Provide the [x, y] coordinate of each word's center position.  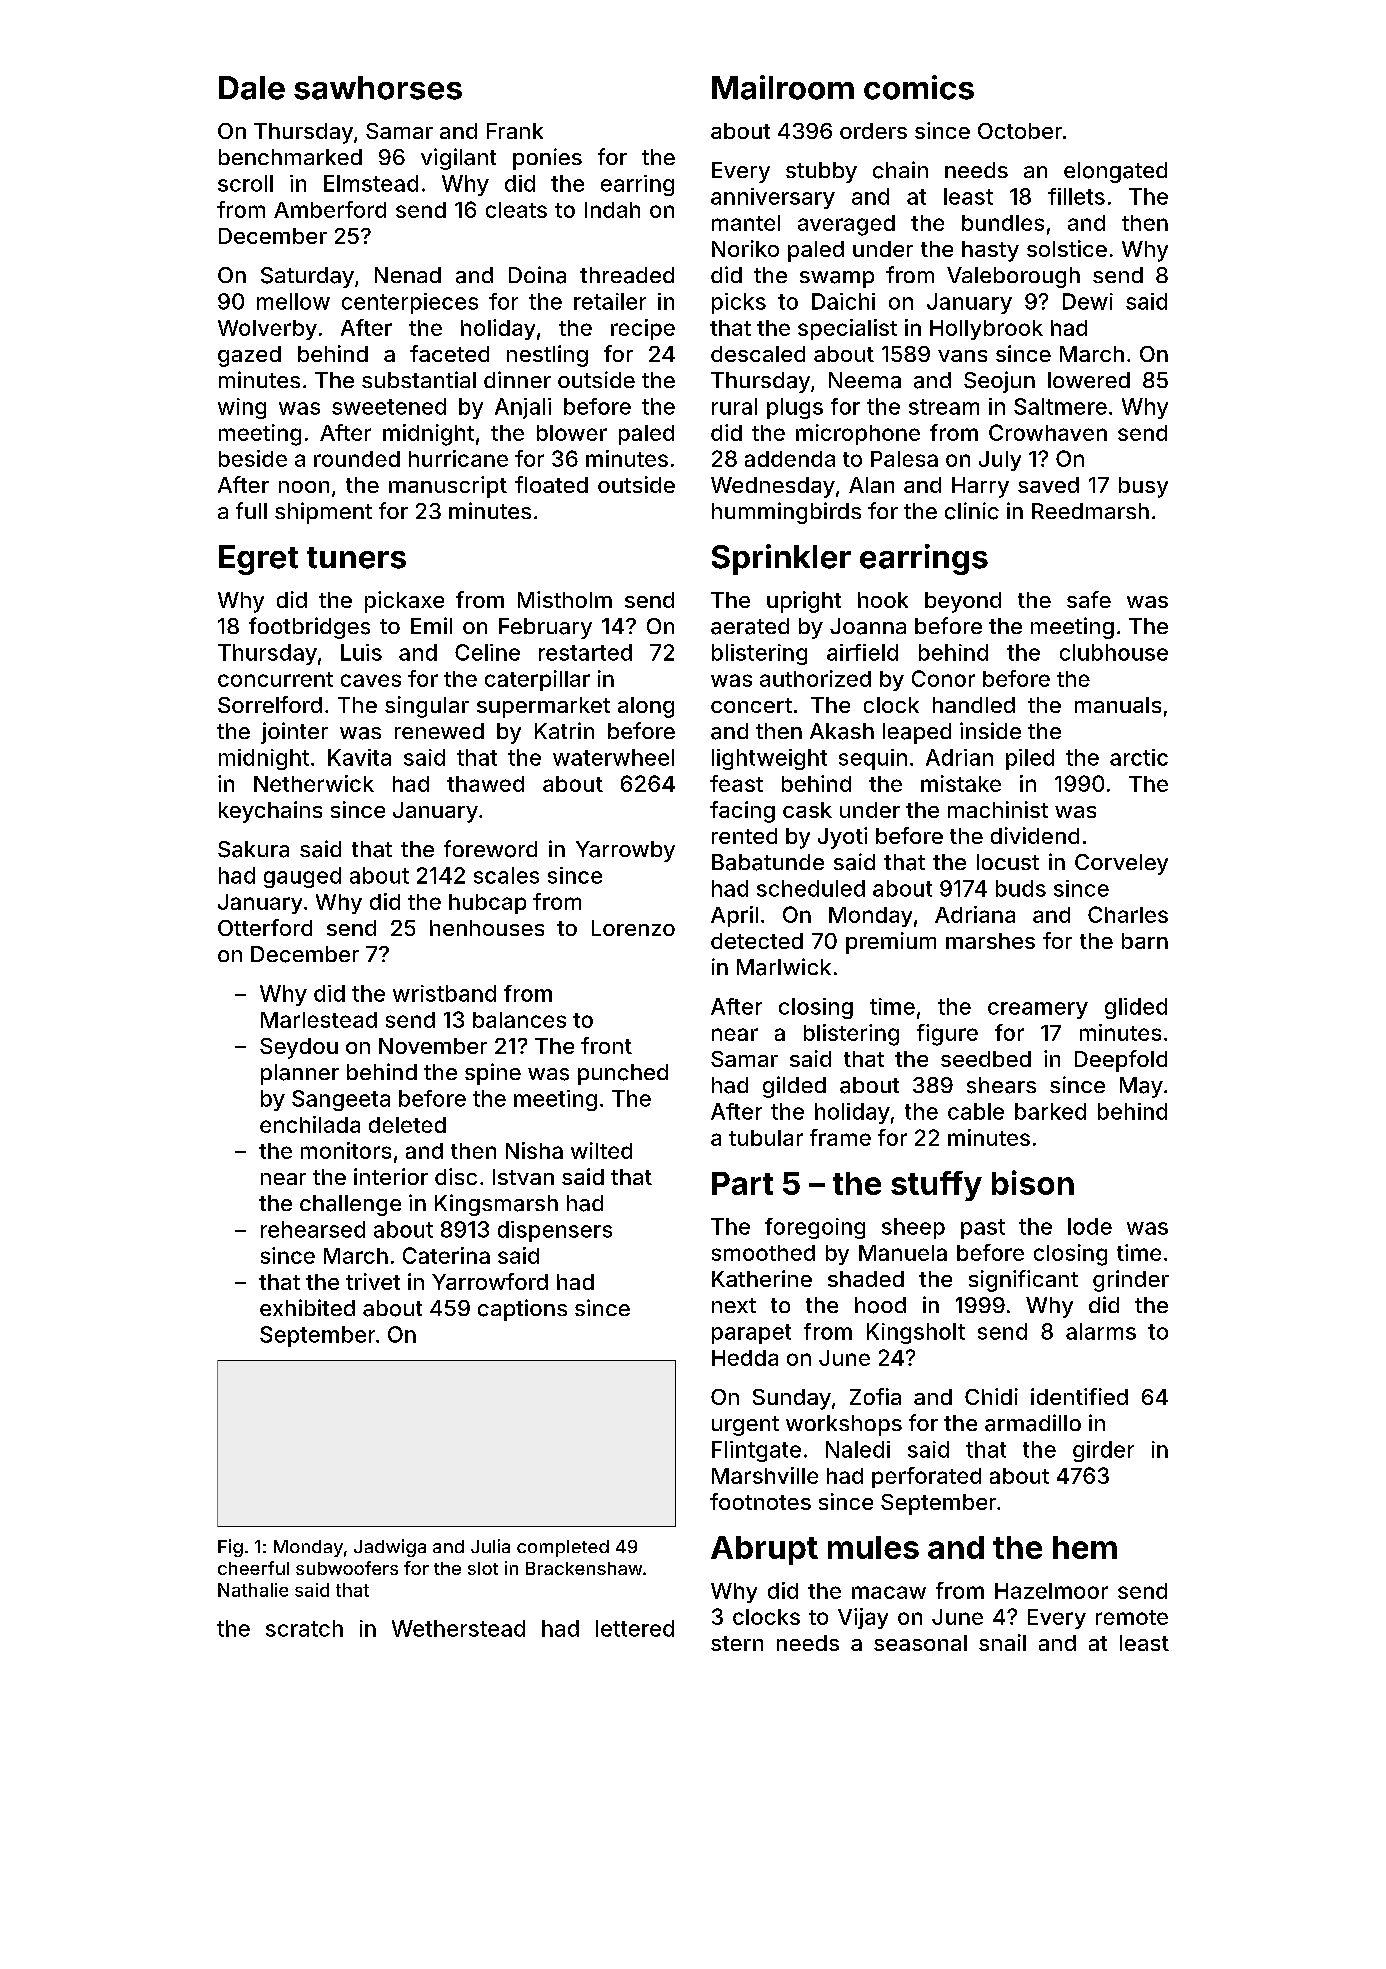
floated [551, 484]
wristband [444, 993]
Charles [1128, 914]
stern [737, 1643]
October [1020, 131]
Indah [612, 210]
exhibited [307, 1307]
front [606, 1045]
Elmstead [371, 183]
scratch [304, 1628]
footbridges [309, 628]
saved [1048, 485]
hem [1085, 1547]
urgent [745, 1426]
